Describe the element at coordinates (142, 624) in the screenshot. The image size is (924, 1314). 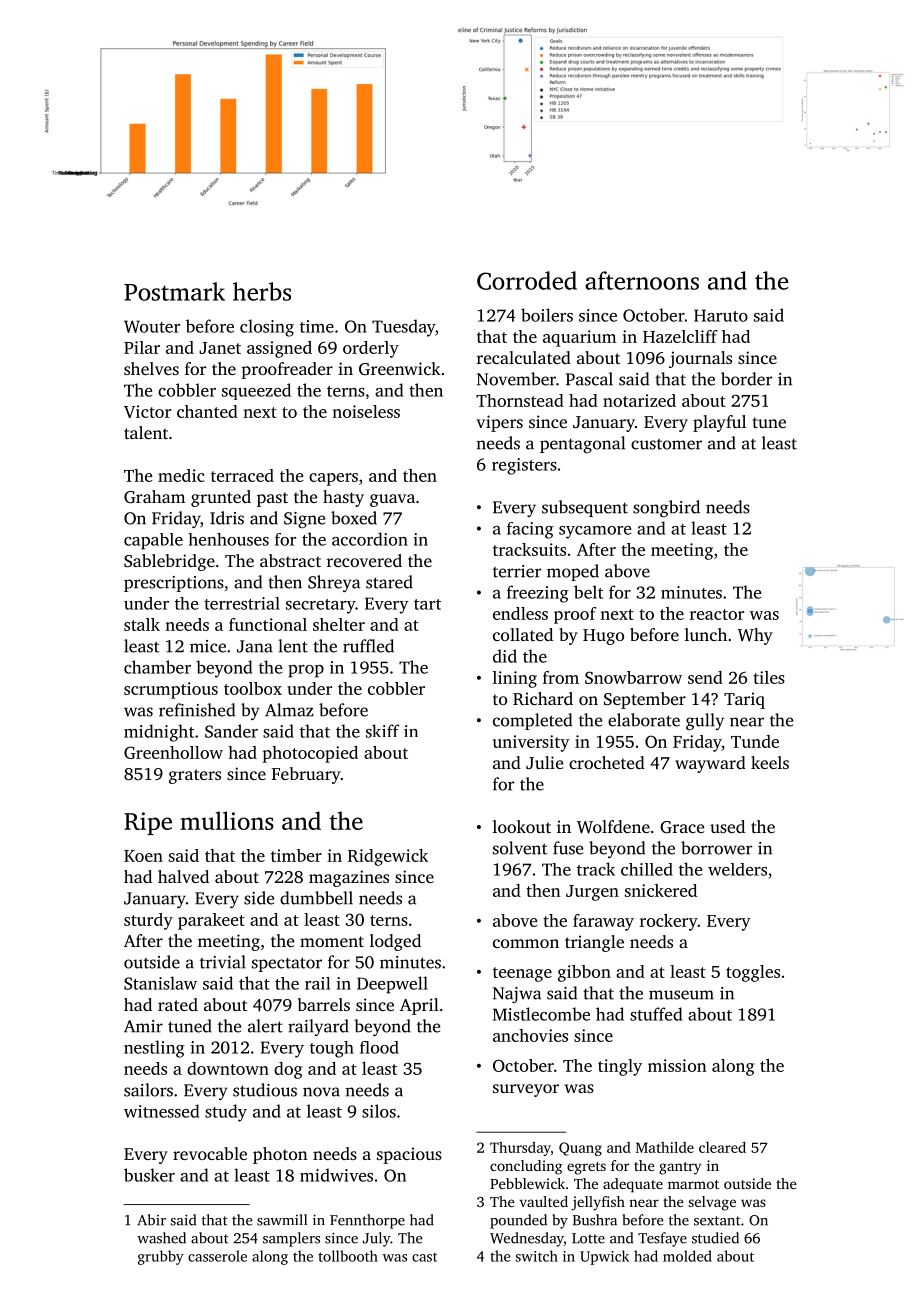
I see `stalk` at that location.
